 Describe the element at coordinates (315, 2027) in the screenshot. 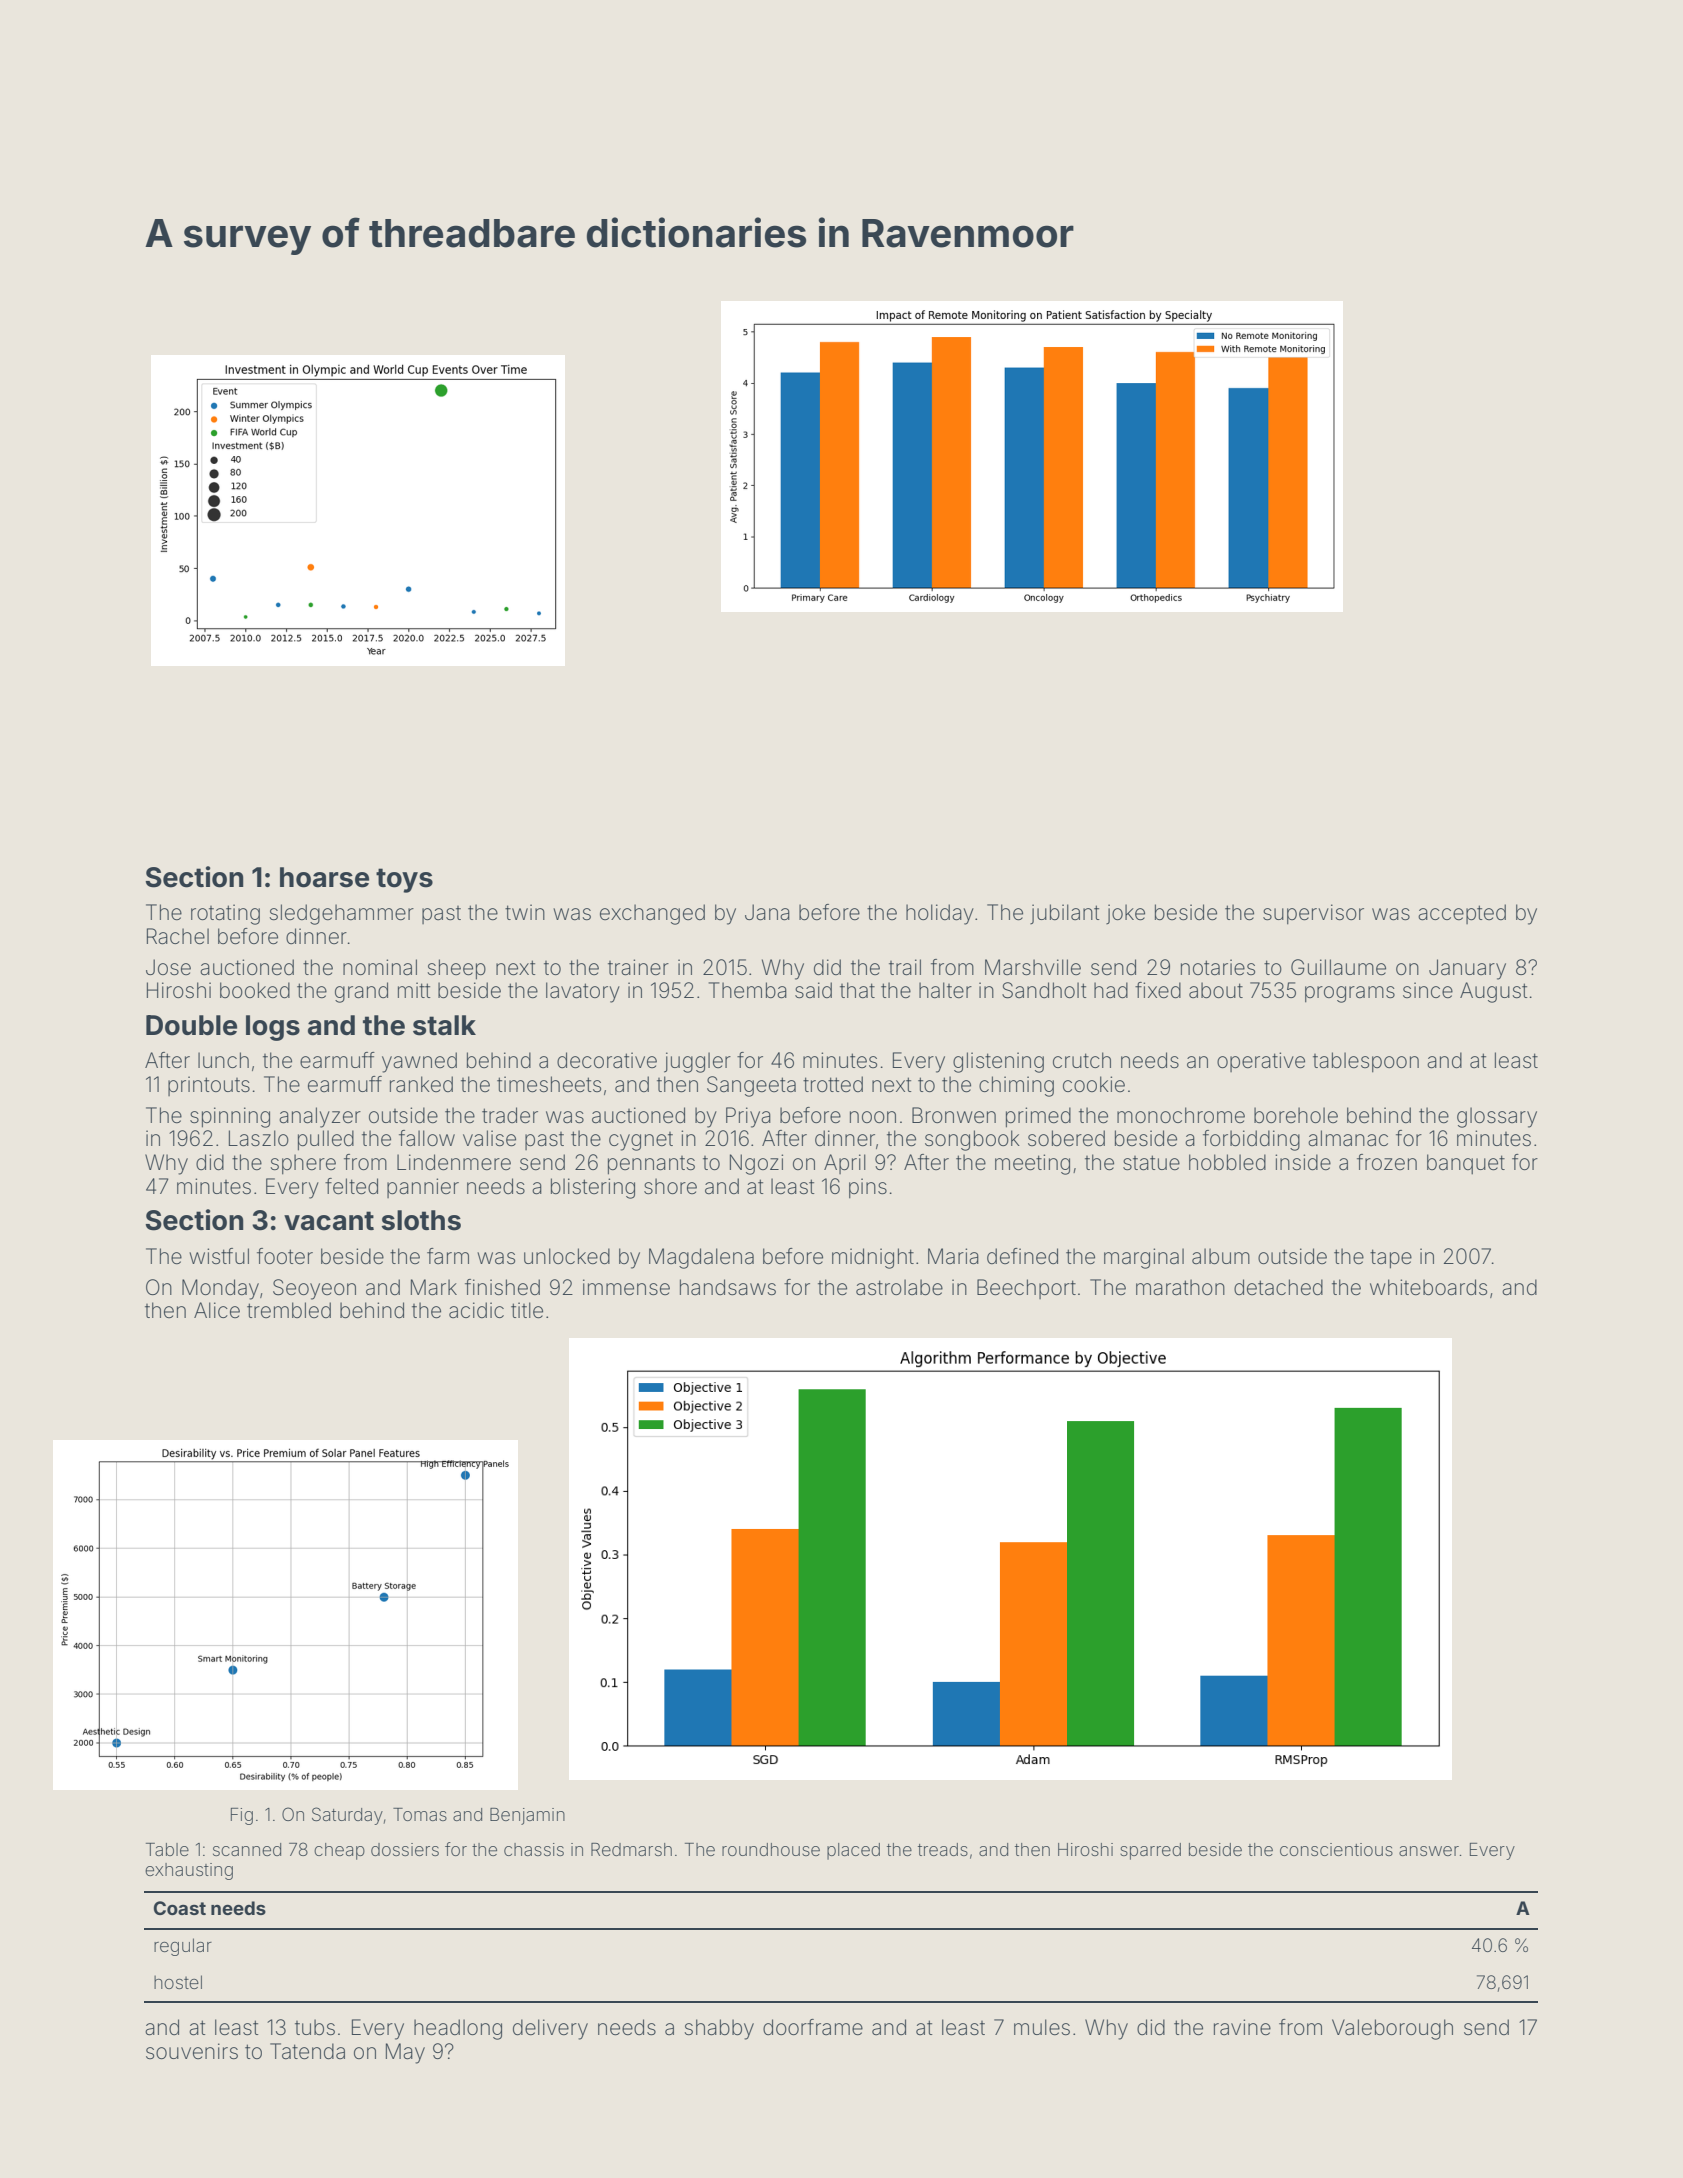

I see `tubs` at that location.
